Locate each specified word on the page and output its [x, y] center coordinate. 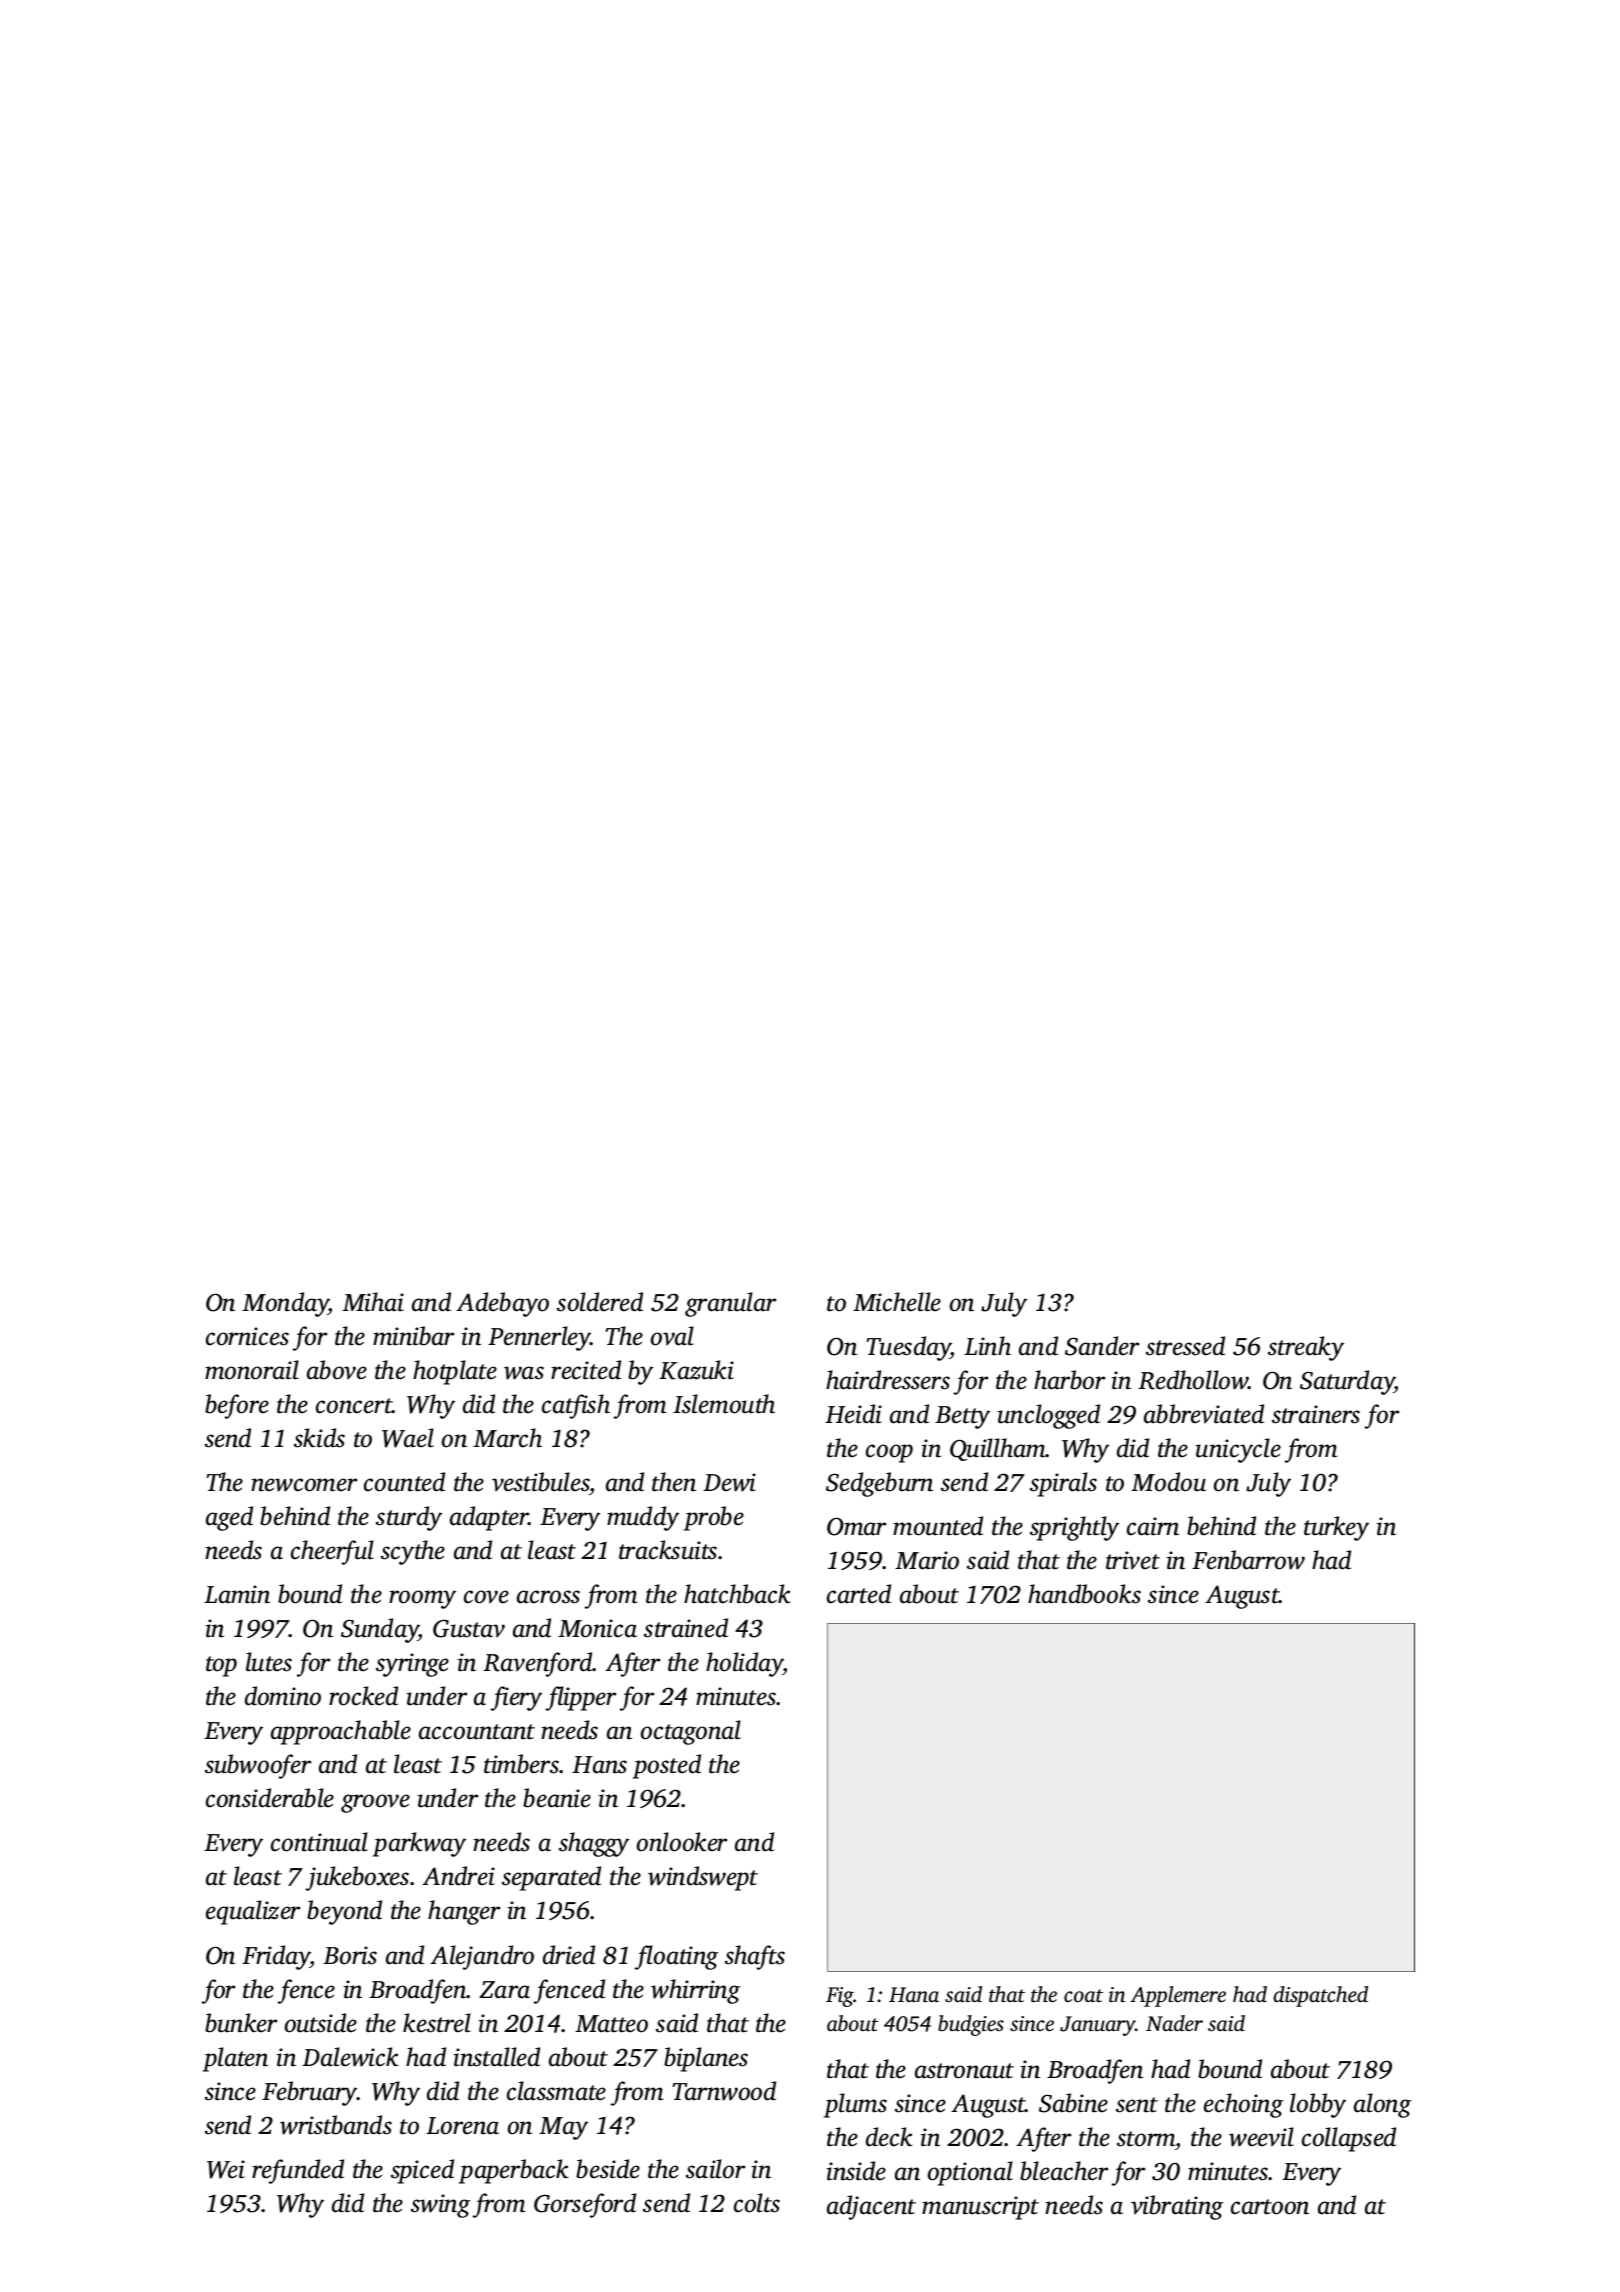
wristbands [336, 2125]
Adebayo [502, 1304]
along [1382, 2105]
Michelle [897, 1302]
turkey [1336, 1528]
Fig [840, 1997]
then [674, 1482]
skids [319, 1438]
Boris [350, 1955]
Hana [914, 1994]
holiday [744, 1664]
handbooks [1084, 1594]
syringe [412, 1665]
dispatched [1320, 1996]
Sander [1102, 1346]
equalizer [253, 1912]
